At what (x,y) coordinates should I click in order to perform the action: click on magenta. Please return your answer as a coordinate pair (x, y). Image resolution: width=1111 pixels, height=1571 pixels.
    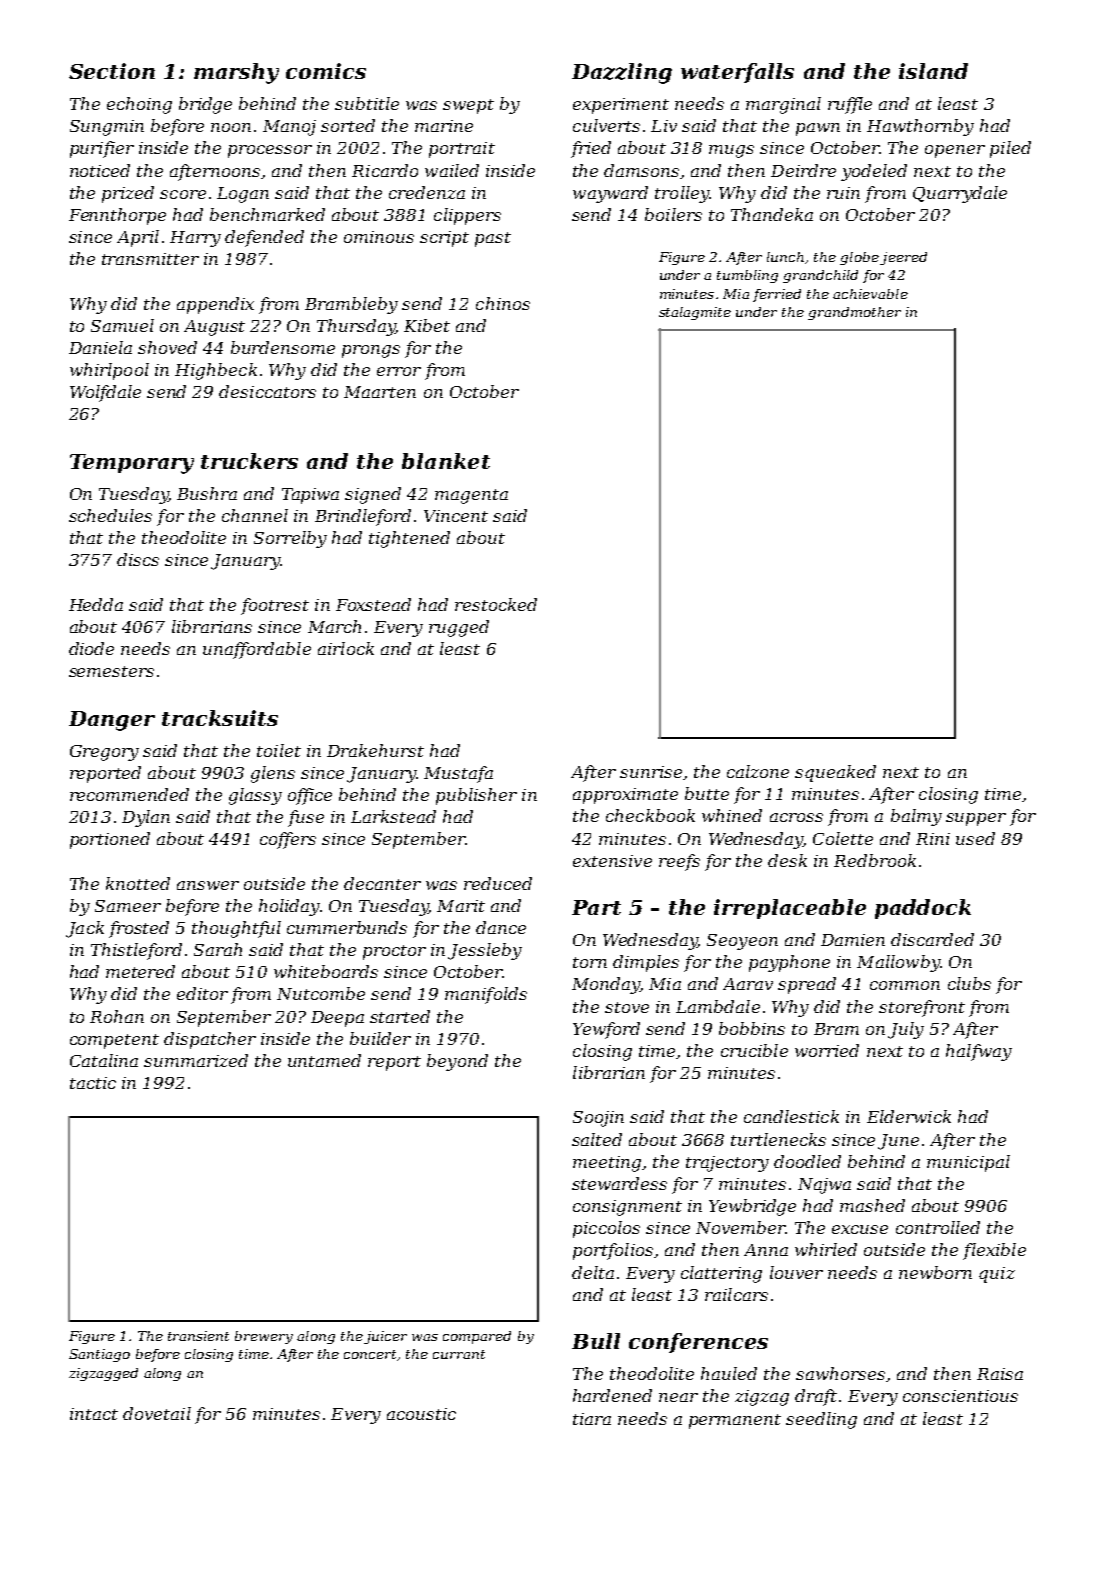
    Looking at the image, I should click on (471, 496).
